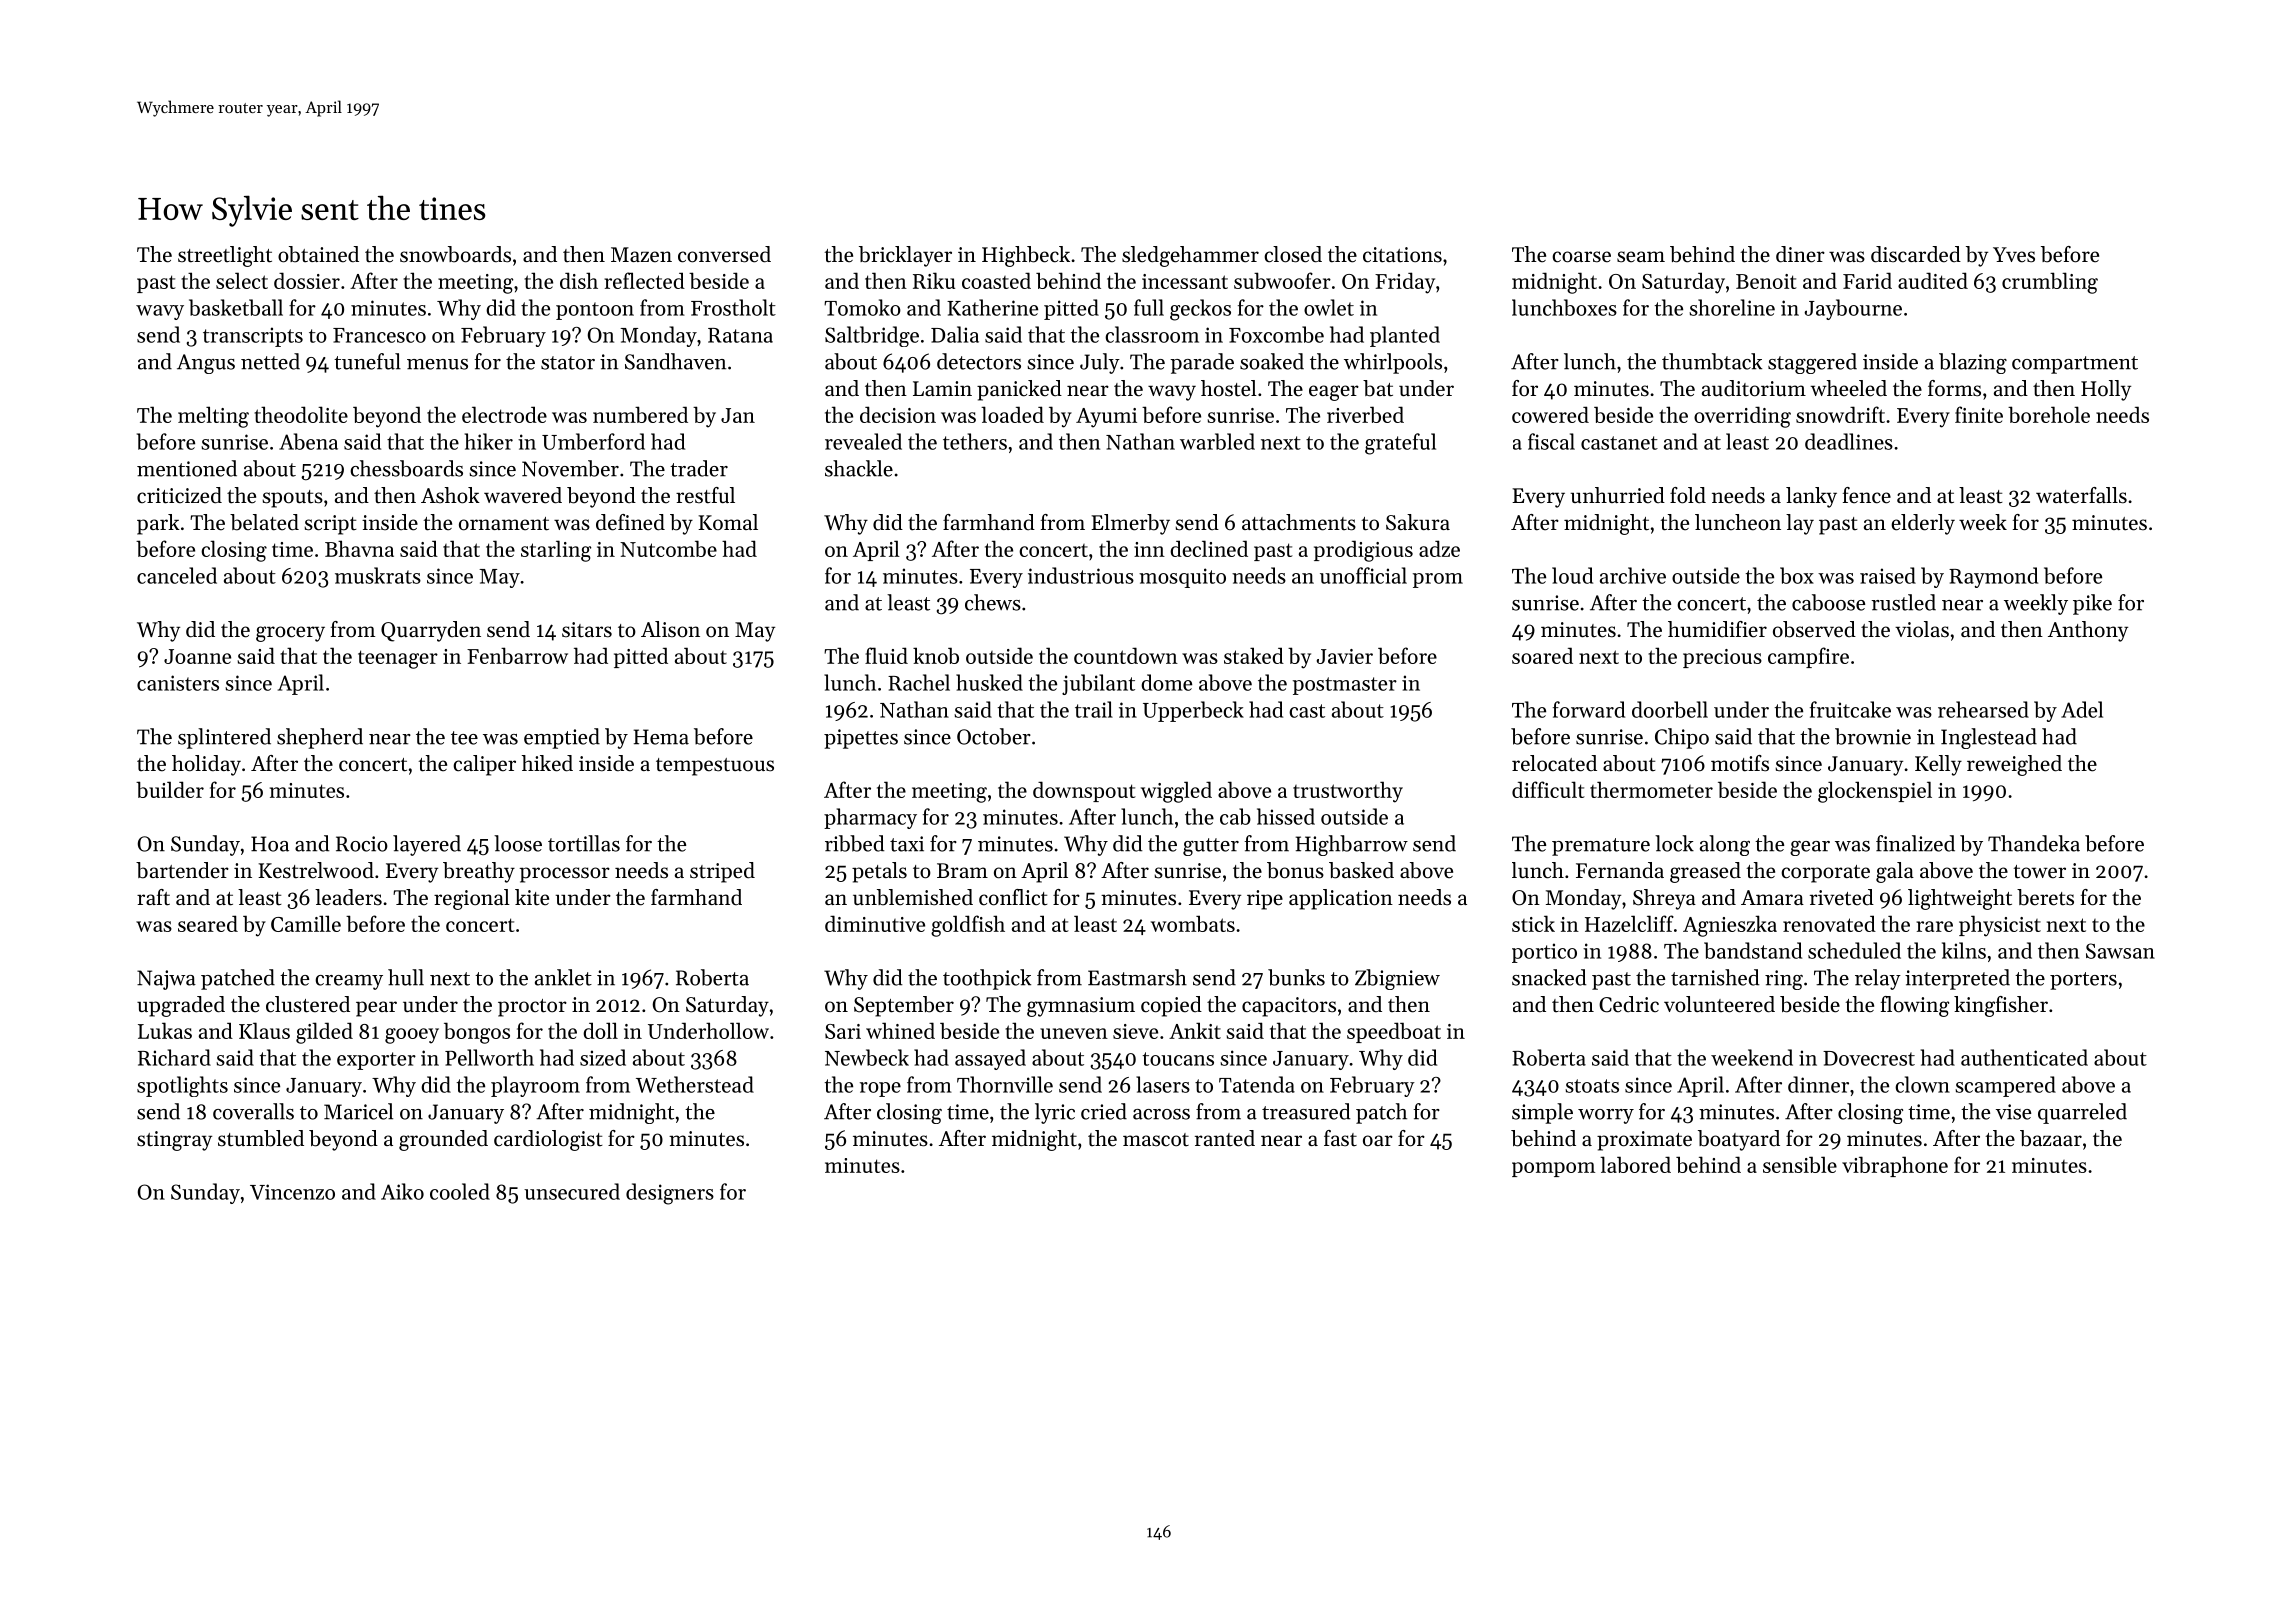 Image resolution: width=2292 pixels, height=1620 pixels. Describe the element at coordinates (548, 1140) in the screenshot. I see `cardiologist` at that location.
